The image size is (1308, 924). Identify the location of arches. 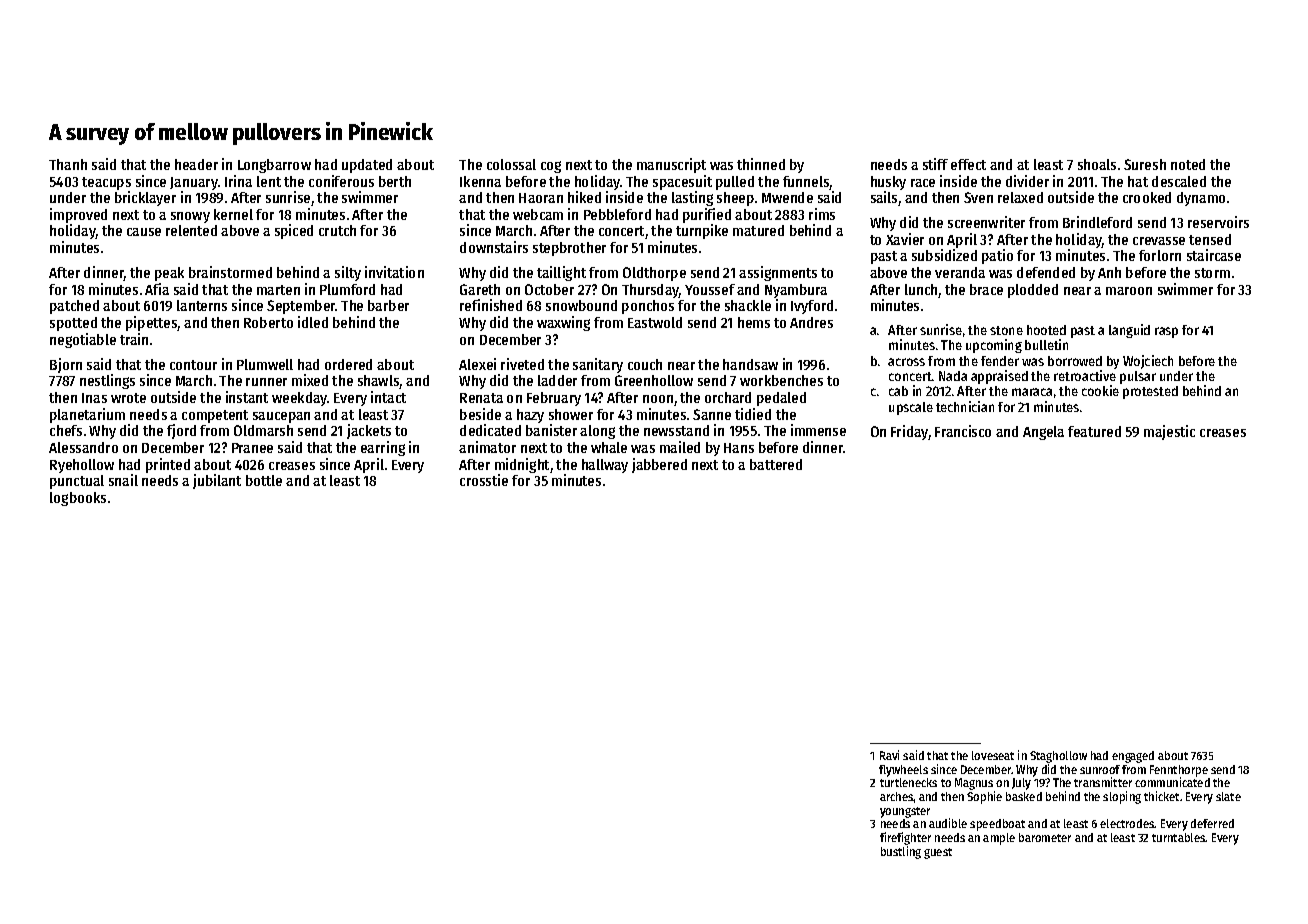
(897, 796).
